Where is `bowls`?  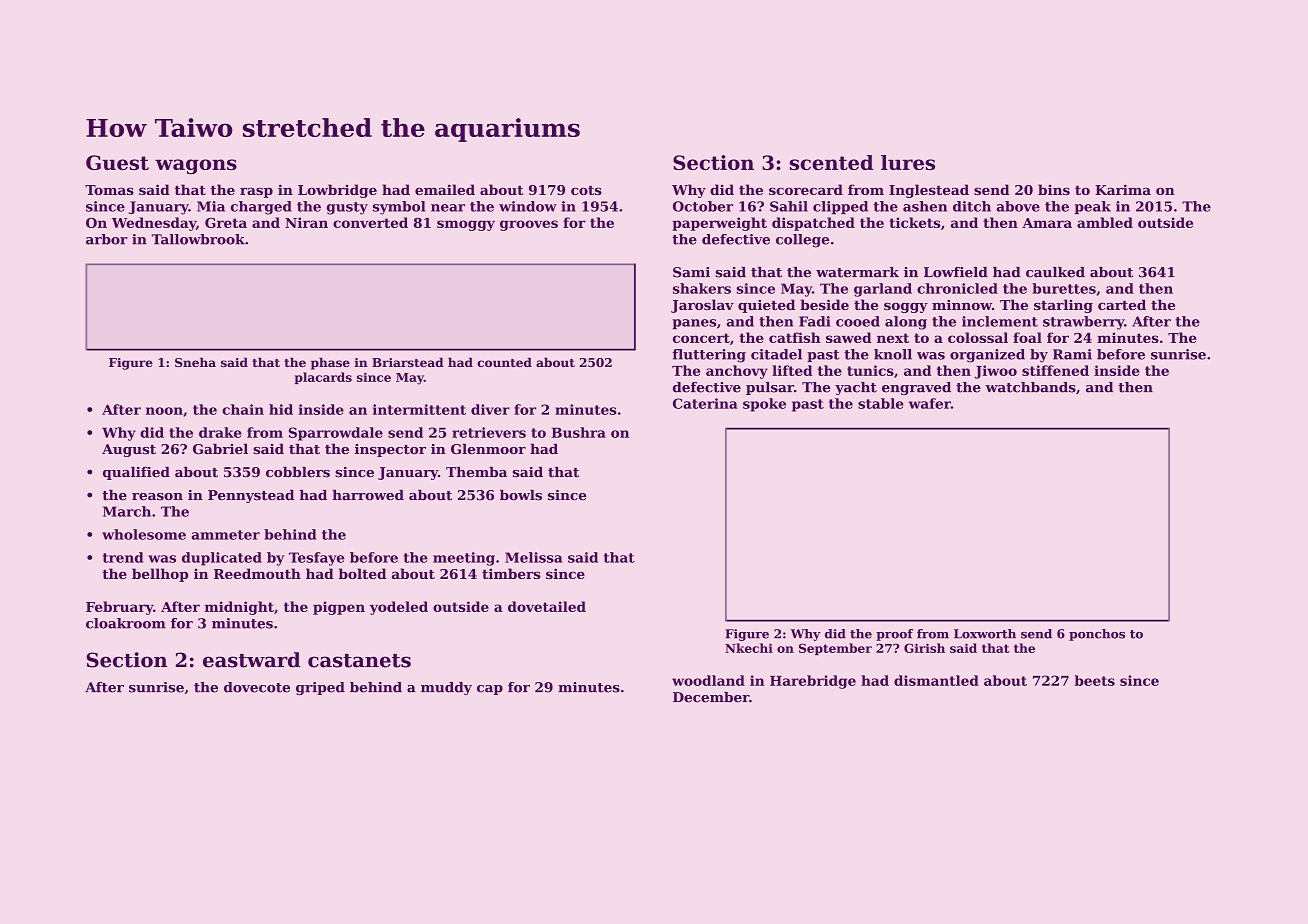
bowls is located at coordinates (521, 495).
